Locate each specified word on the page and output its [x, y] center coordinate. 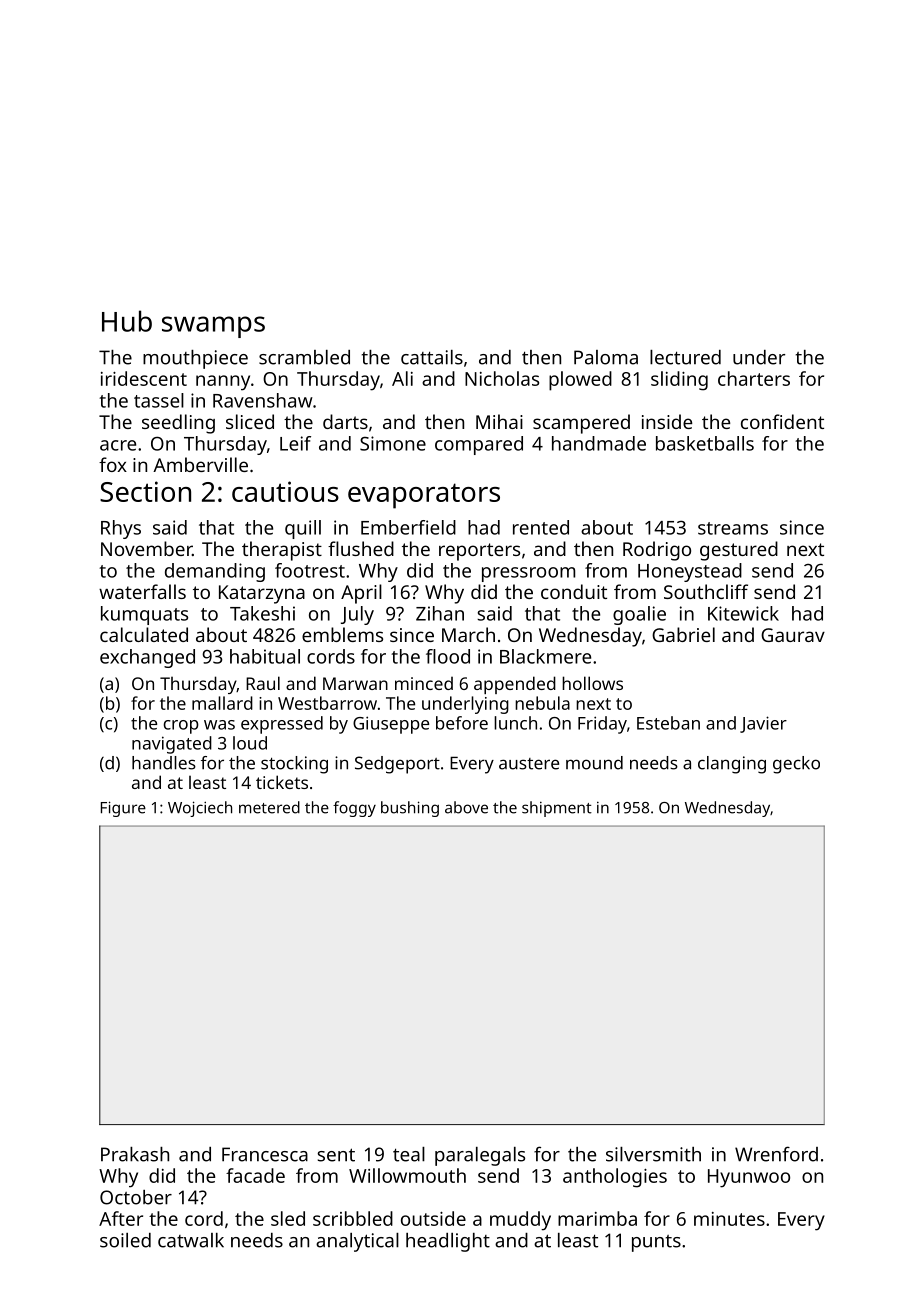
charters [754, 378]
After [121, 1218]
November [146, 548]
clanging [732, 765]
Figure [123, 809]
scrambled [304, 357]
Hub [127, 321]
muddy [520, 1221]
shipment [557, 809]
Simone [393, 443]
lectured [685, 357]
